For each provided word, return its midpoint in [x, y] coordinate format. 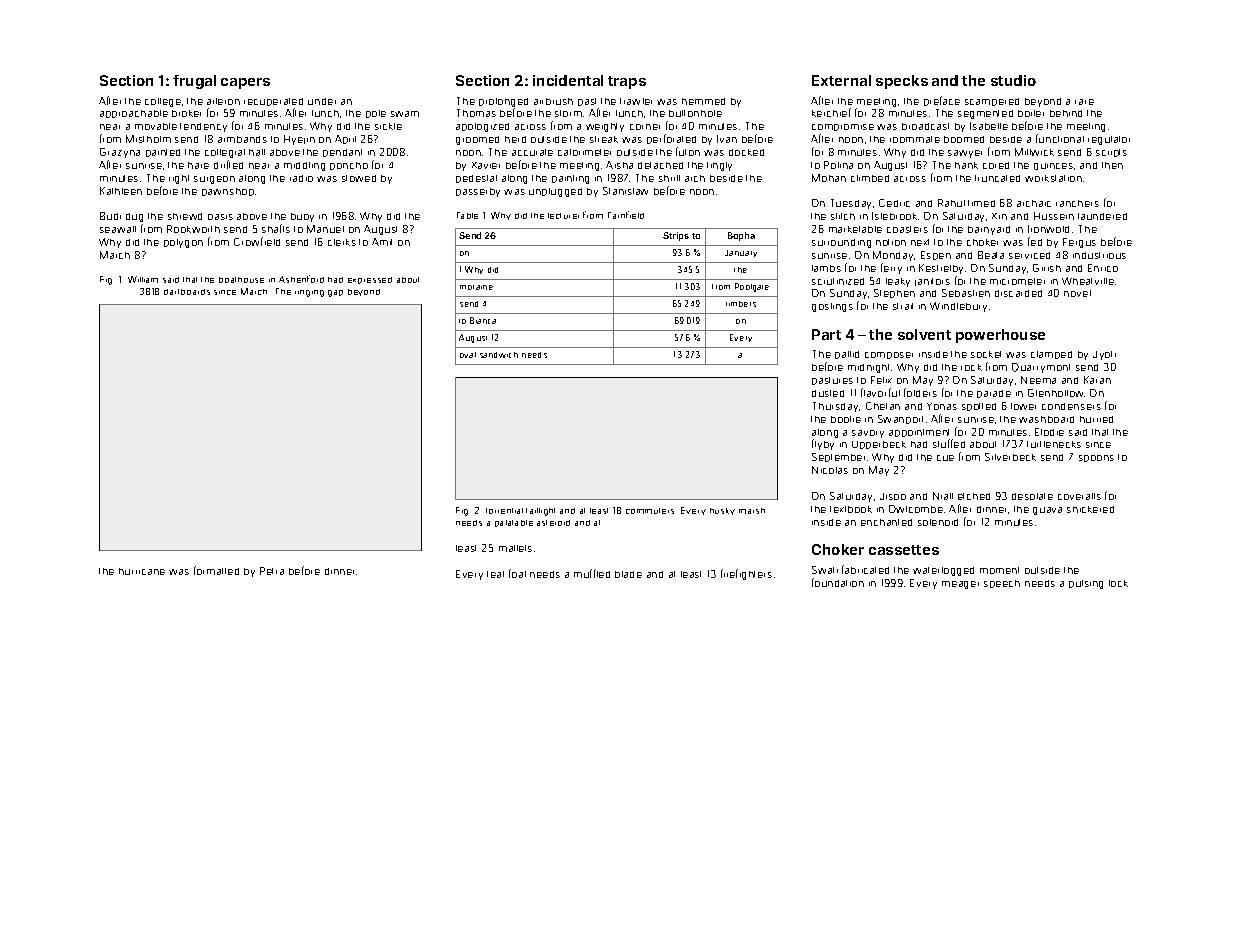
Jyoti [1104, 355]
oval [468, 355]
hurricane [142, 571]
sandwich [499, 355]
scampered [992, 102]
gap [335, 293]
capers [245, 83]
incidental [568, 80]
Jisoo [893, 496]
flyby [823, 444]
